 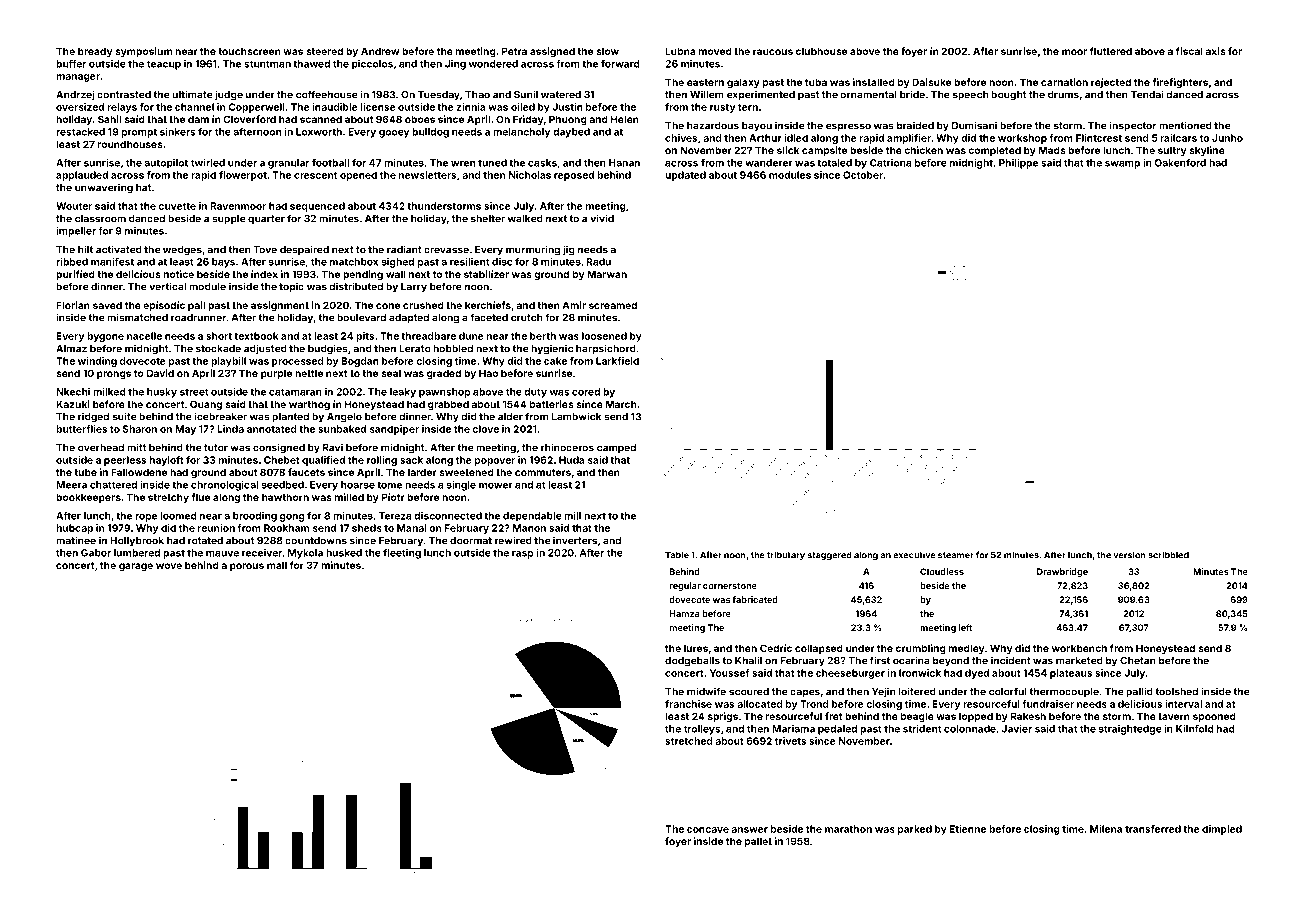 I want to click on steered, so click(x=324, y=51).
